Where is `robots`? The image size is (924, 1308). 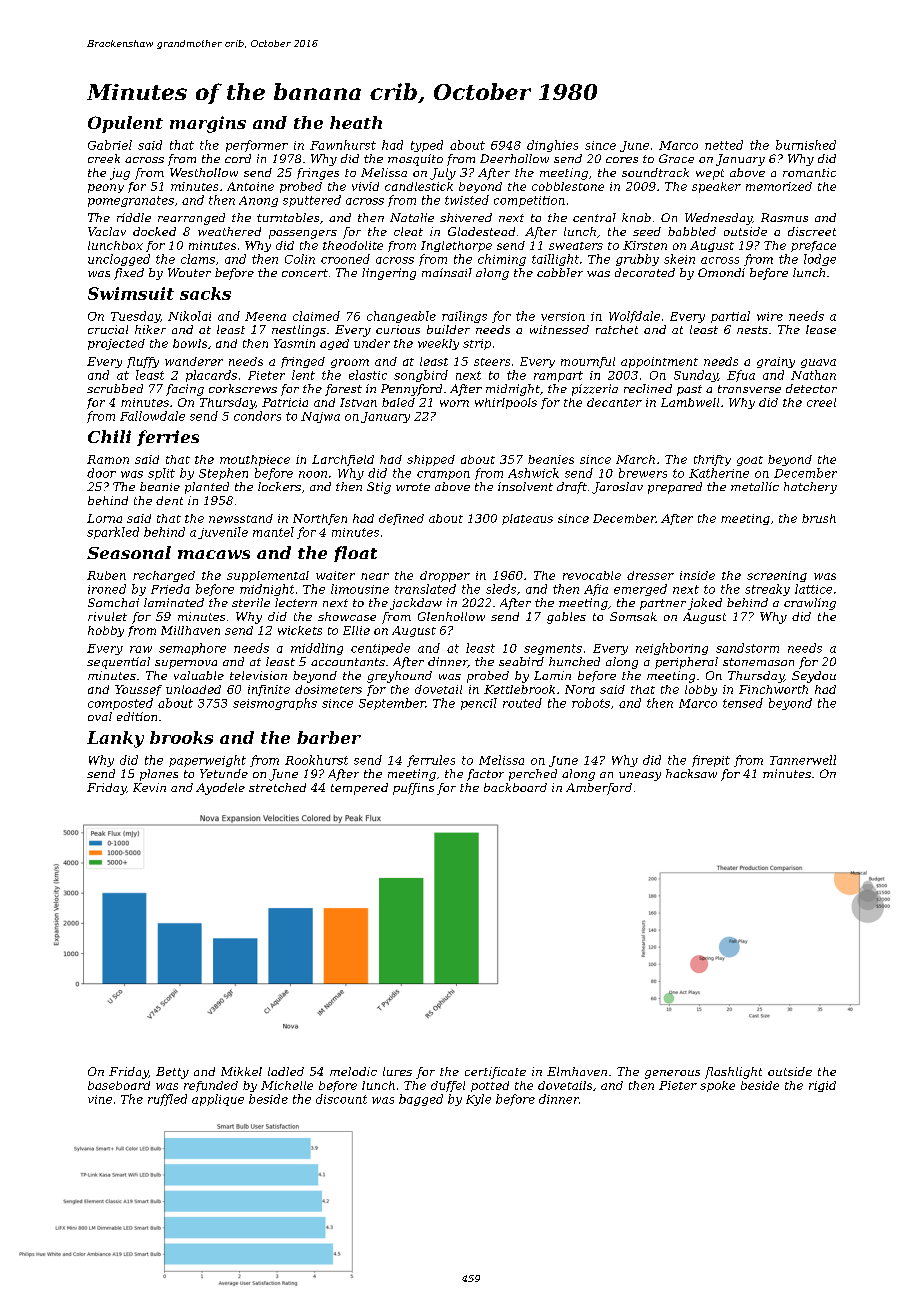 robots is located at coordinates (591, 703).
